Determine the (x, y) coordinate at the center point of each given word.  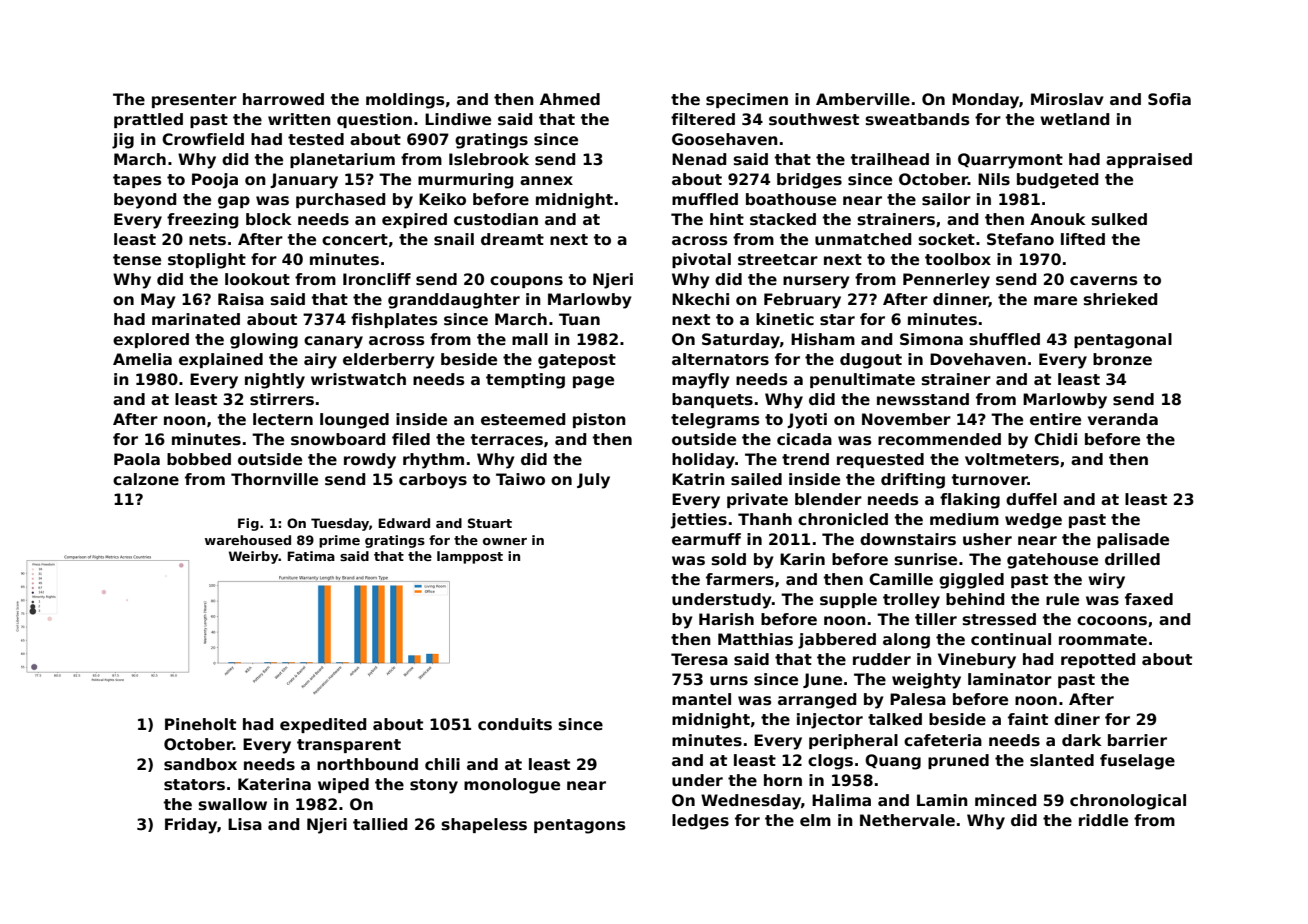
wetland (1074, 119)
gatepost (577, 361)
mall (530, 339)
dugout (871, 361)
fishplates (394, 320)
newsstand (923, 399)
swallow (232, 804)
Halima (841, 800)
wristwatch (358, 379)
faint (1028, 719)
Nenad (699, 159)
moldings (405, 101)
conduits (515, 724)
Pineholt (200, 724)
